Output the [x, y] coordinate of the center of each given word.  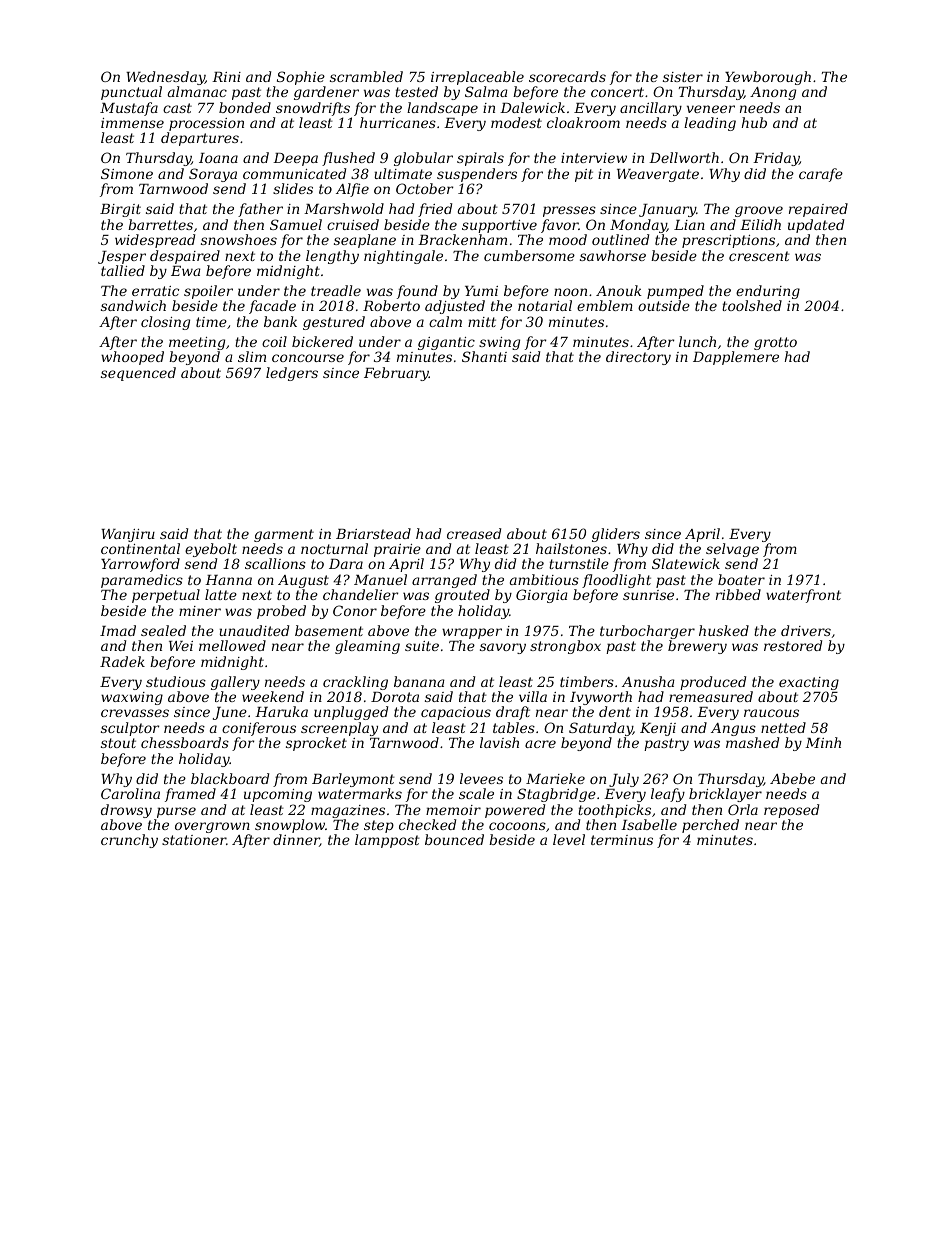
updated [816, 226]
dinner [296, 840]
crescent [759, 256]
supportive [499, 226]
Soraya [213, 175]
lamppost [387, 841]
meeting [197, 343]
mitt [482, 322]
